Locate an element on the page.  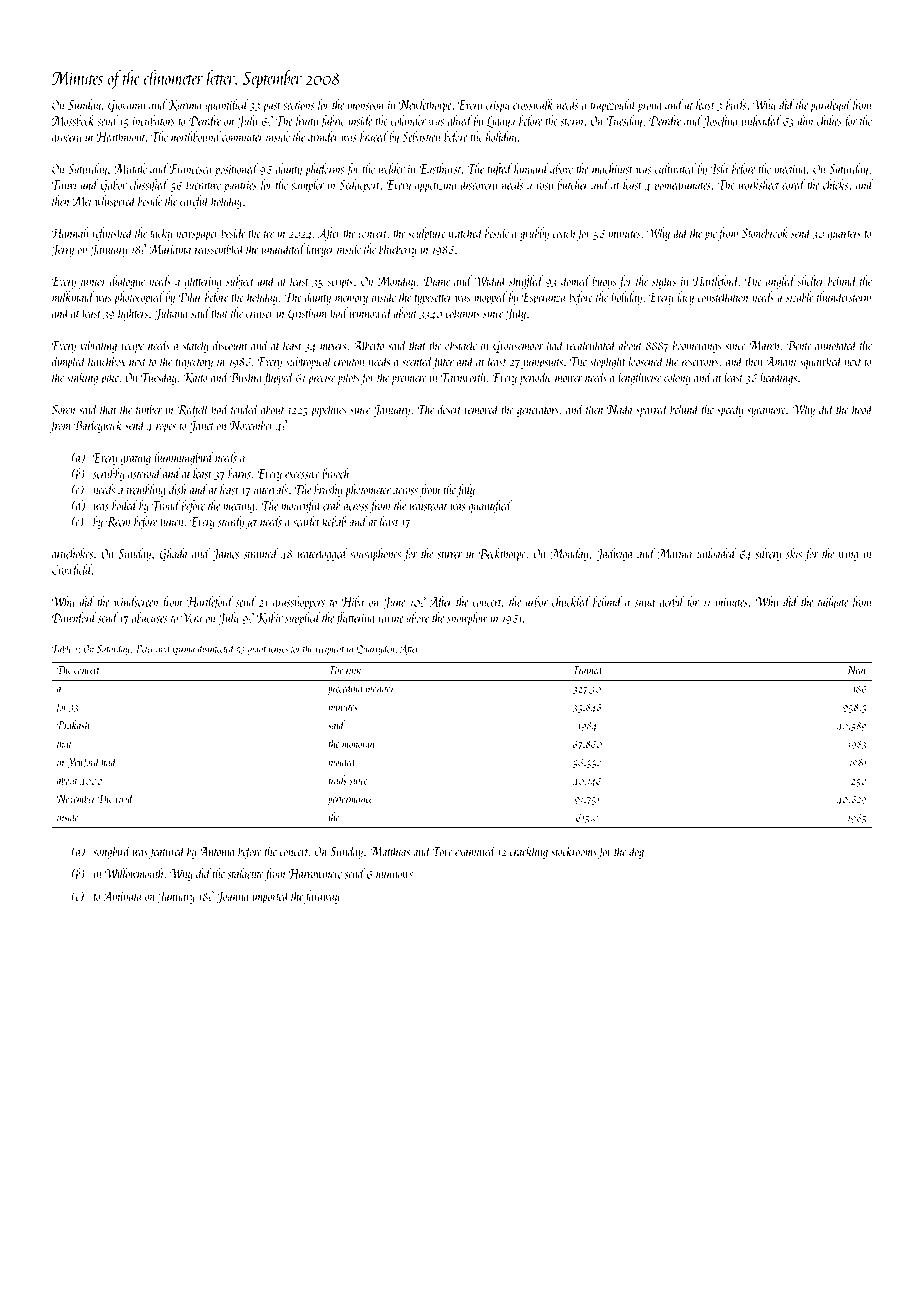
giant is located at coordinates (257, 650).
